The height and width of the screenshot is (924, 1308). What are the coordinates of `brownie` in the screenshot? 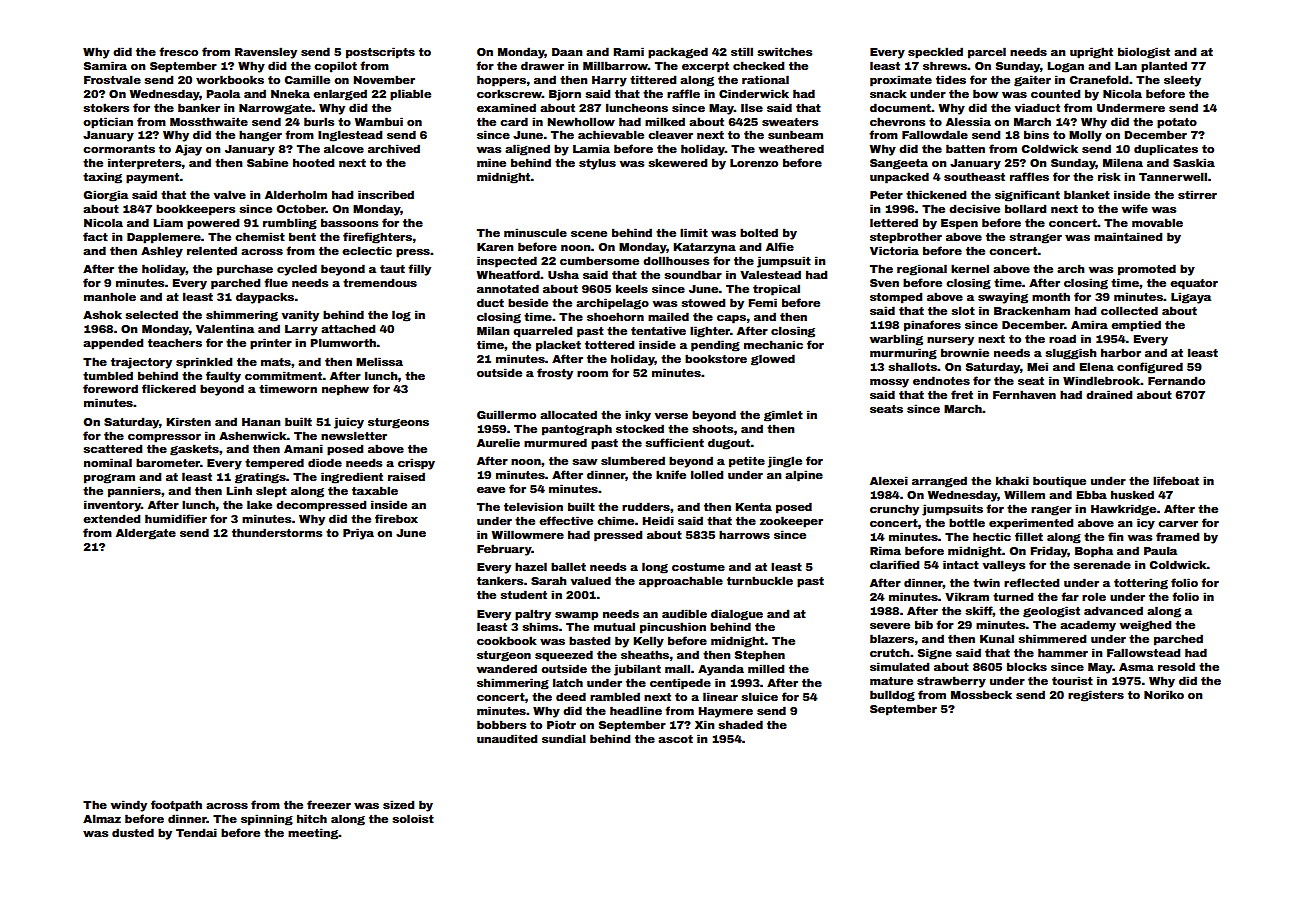 It's located at (965, 352).
